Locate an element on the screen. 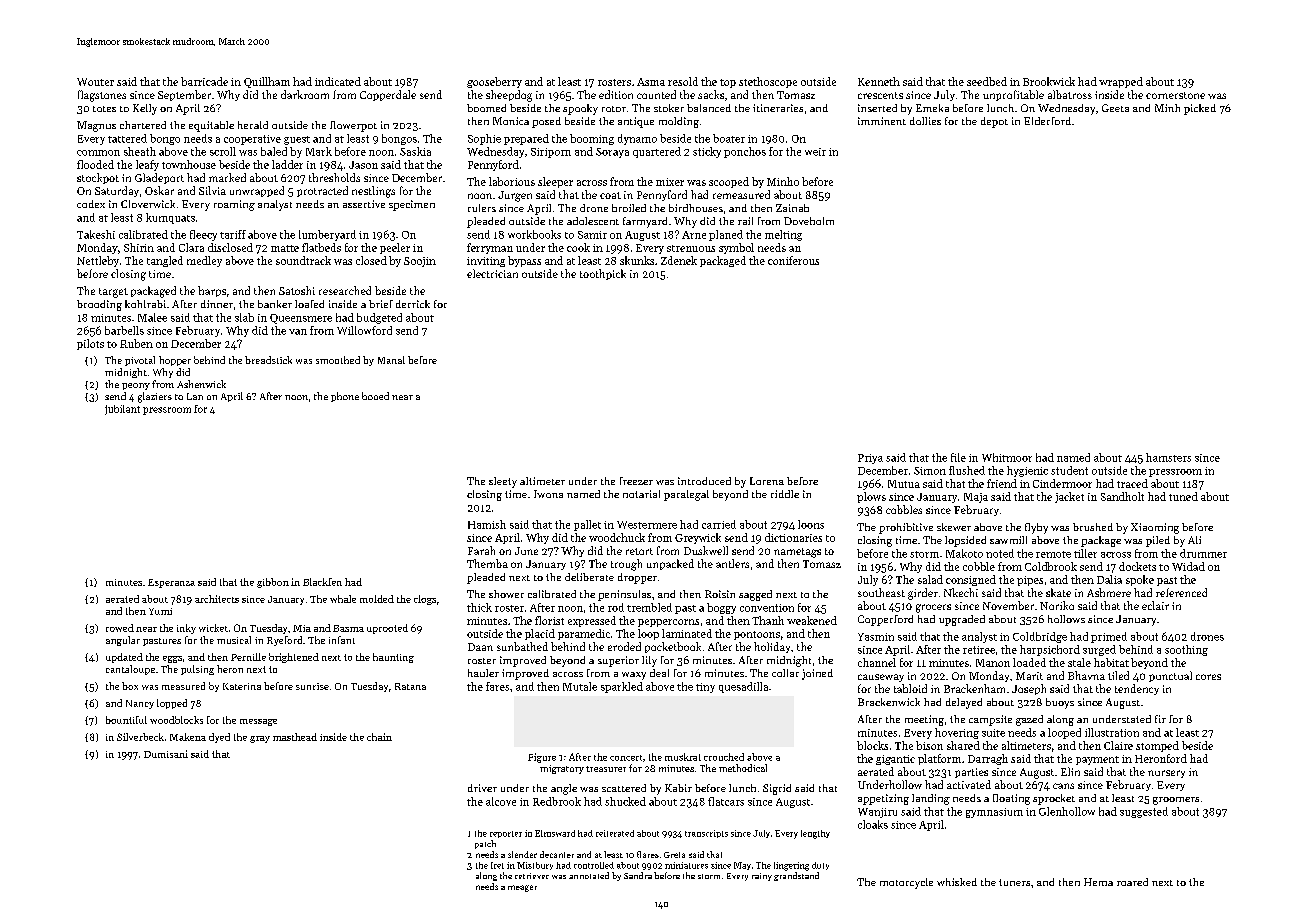 This screenshot has width=1308, height=924. hamsters is located at coordinates (1168, 457).
